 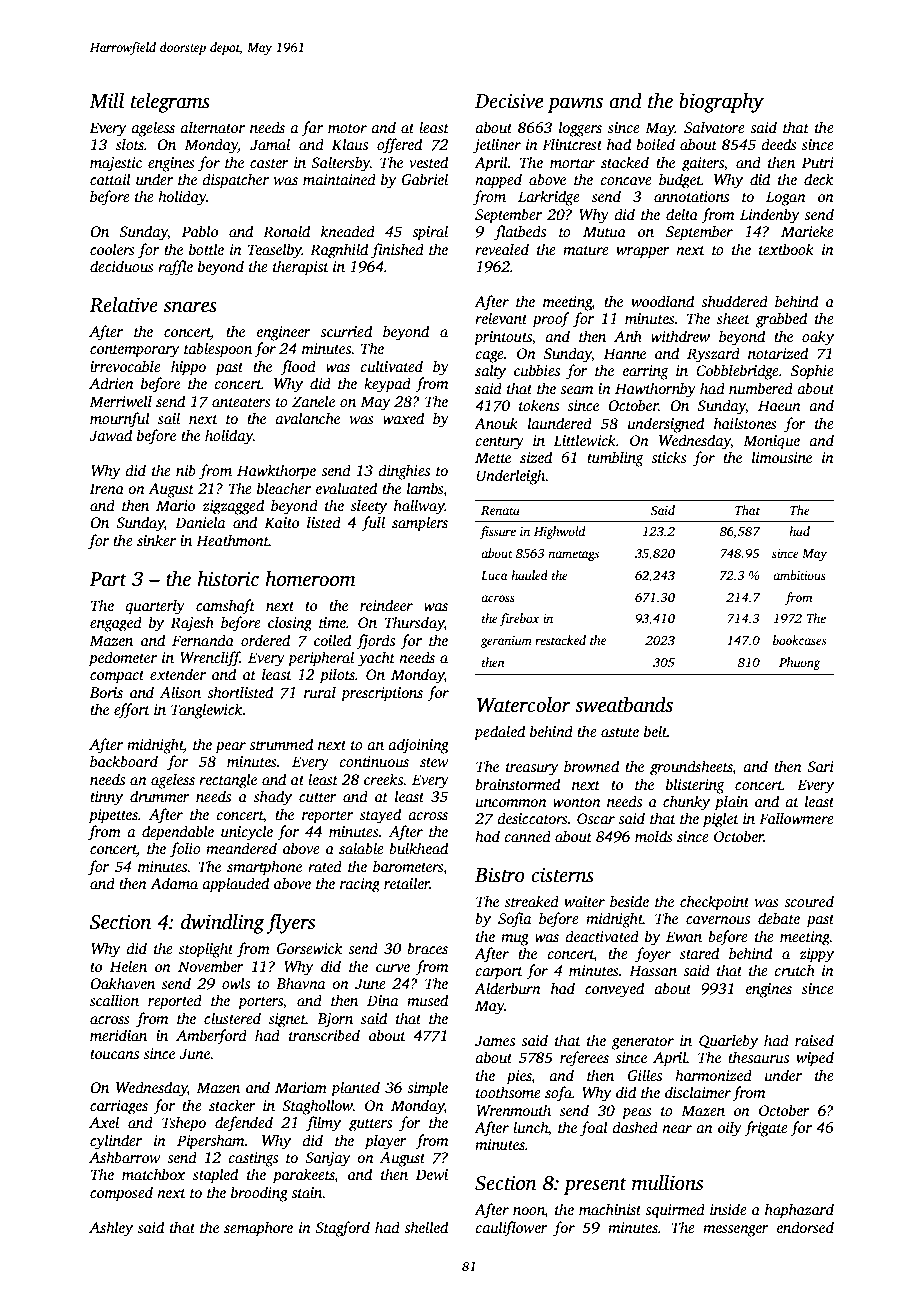 What do you see at coordinates (184, 1124) in the page?
I see `Tshepo` at bounding box center [184, 1124].
